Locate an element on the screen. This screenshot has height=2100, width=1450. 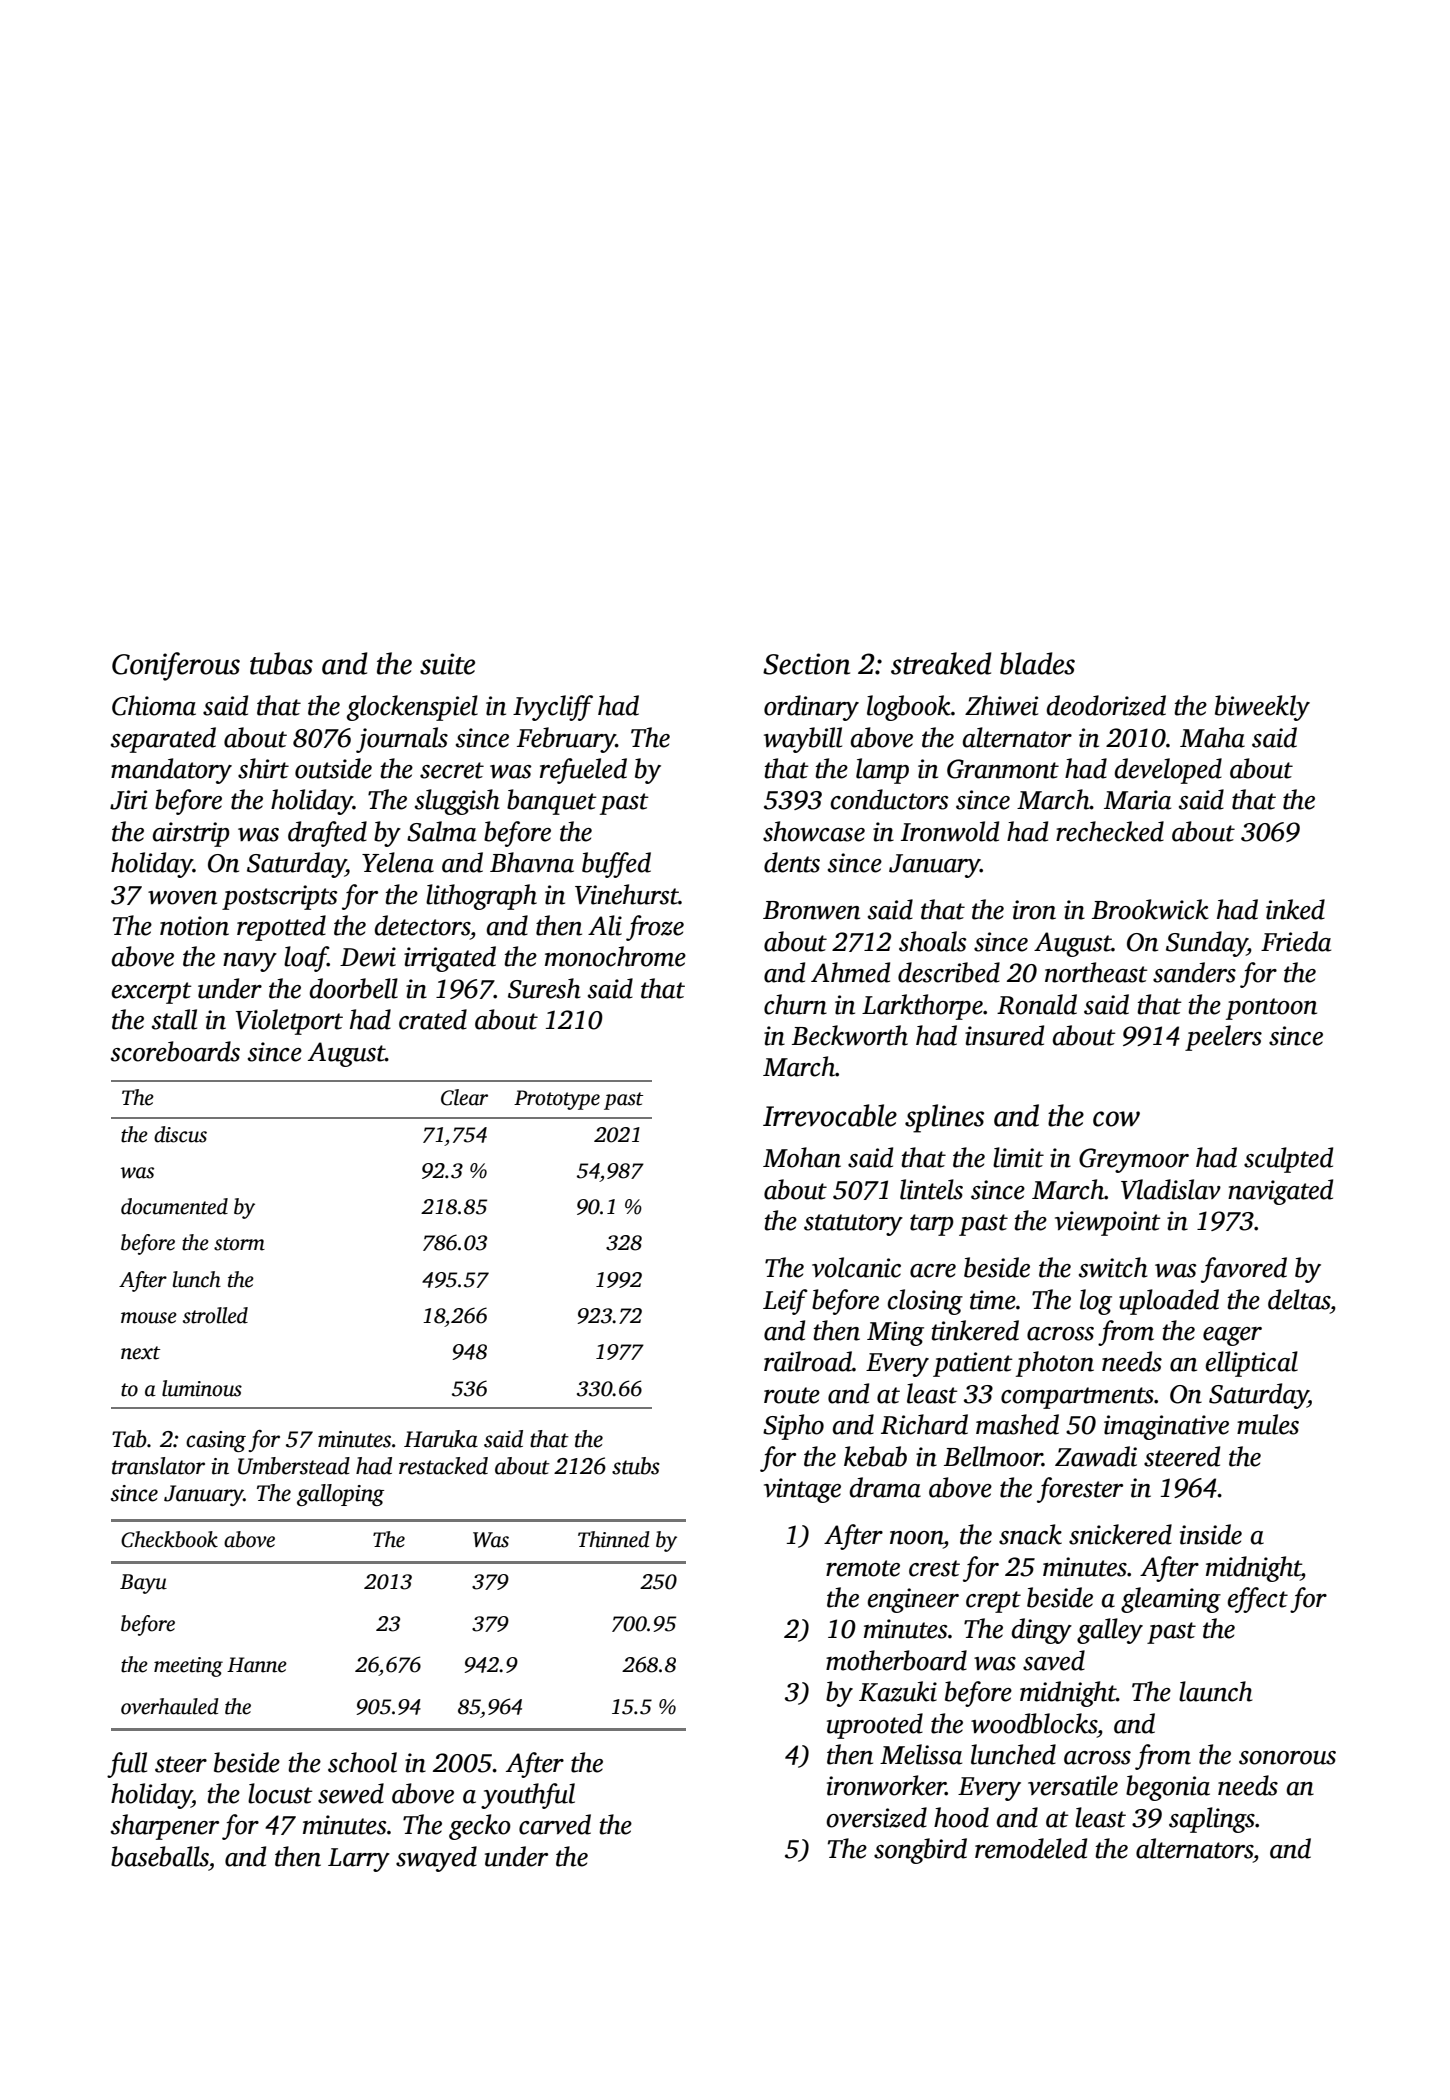
notion is located at coordinates (194, 926).
